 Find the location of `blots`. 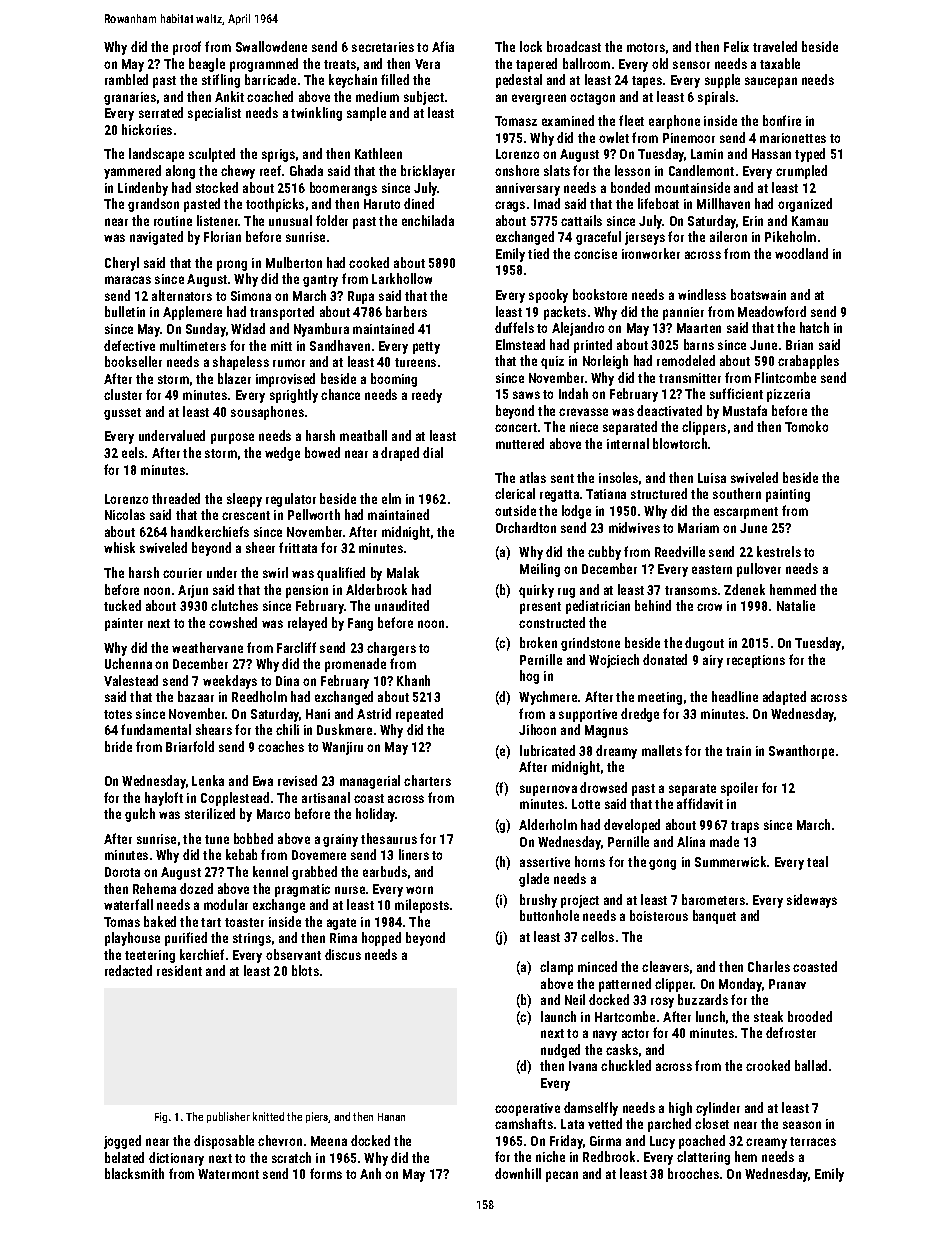

blots is located at coordinates (305, 970).
